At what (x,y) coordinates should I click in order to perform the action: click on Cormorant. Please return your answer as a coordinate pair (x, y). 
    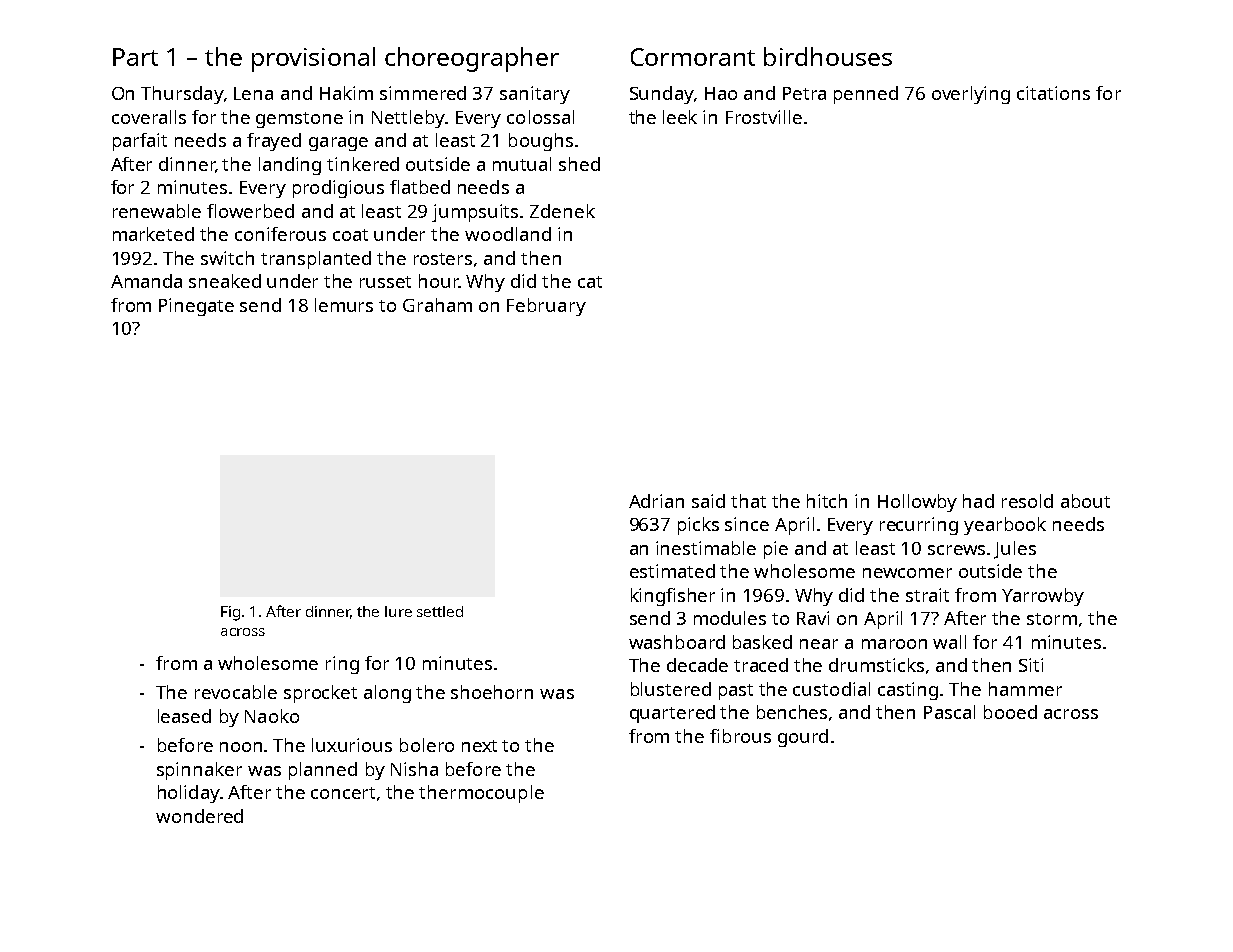
    Looking at the image, I should click on (693, 57).
